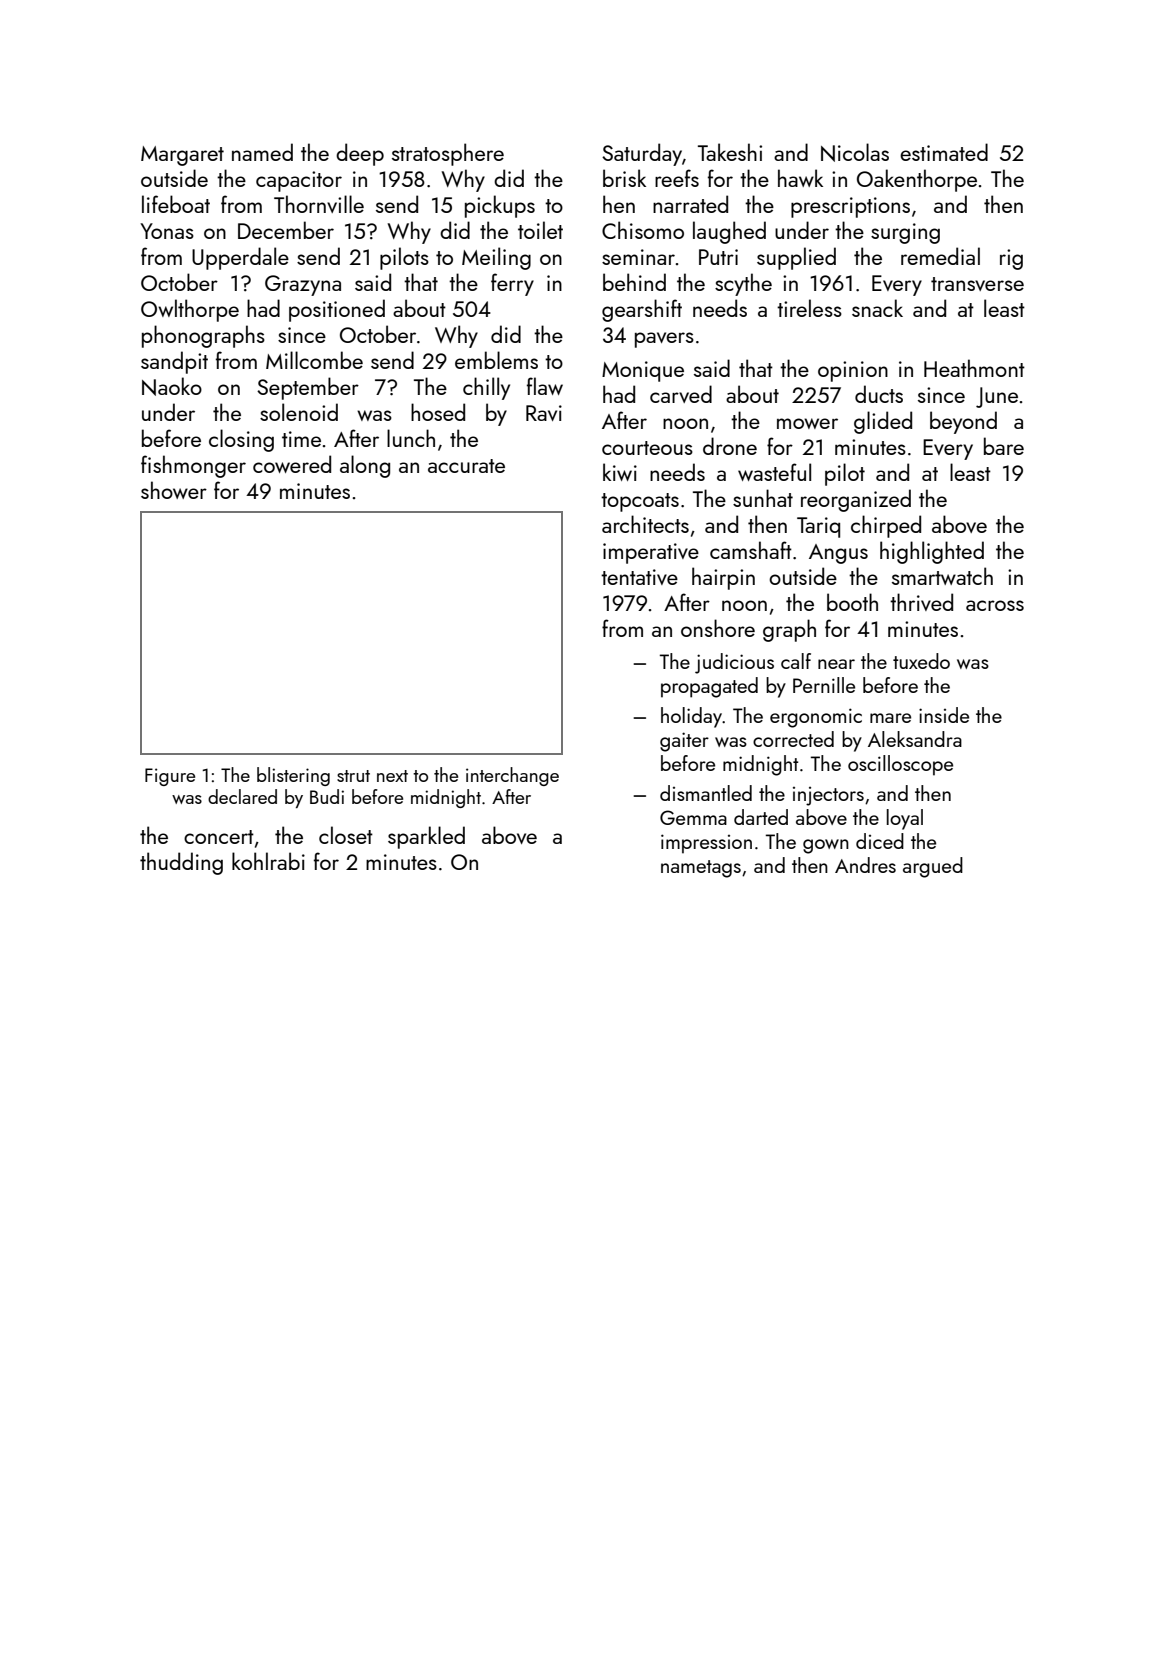  Describe the element at coordinates (751, 550) in the screenshot. I see `camshaft` at that location.
